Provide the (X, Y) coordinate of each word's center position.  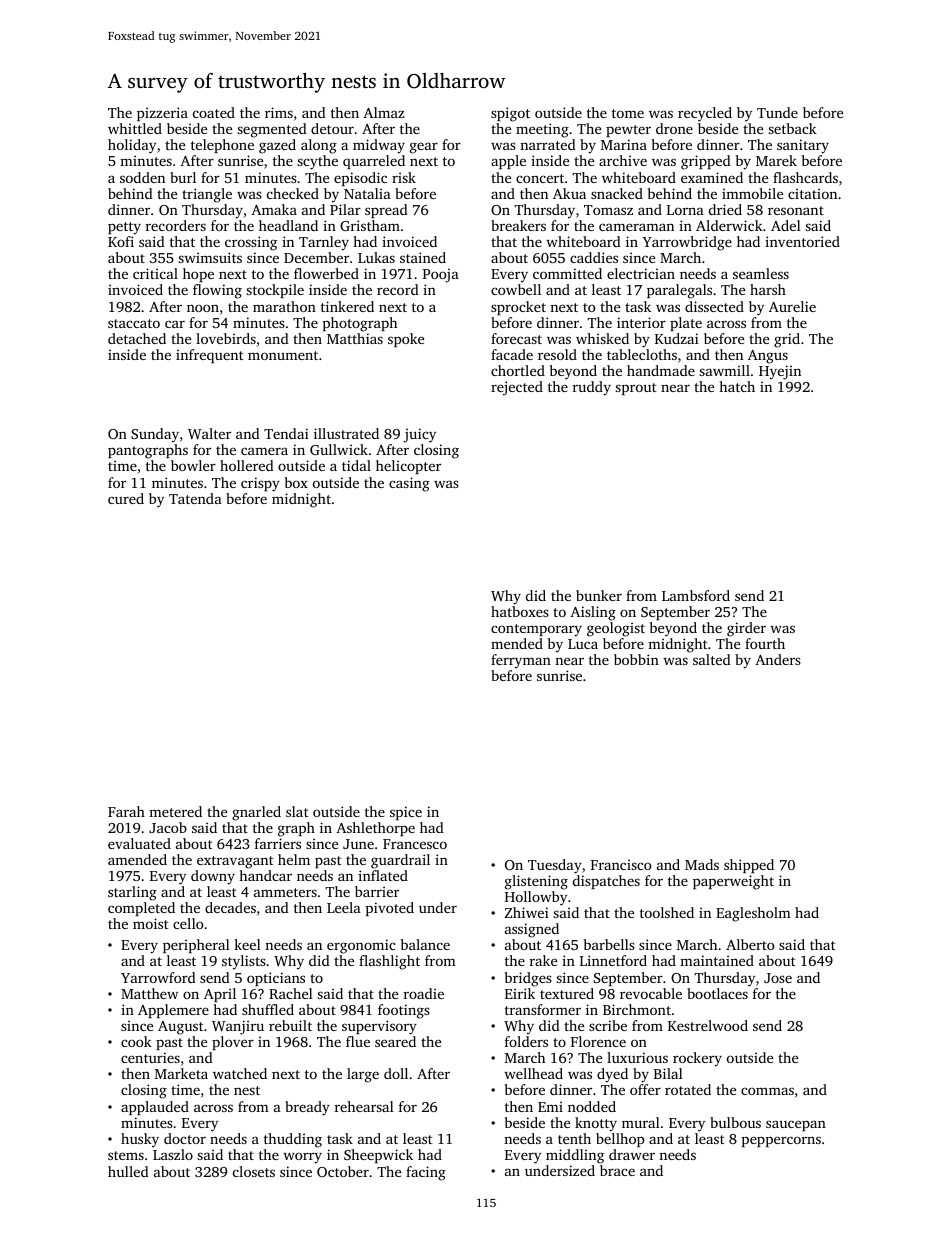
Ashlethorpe (375, 829)
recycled (705, 114)
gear (424, 148)
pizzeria (162, 114)
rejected (517, 388)
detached (137, 338)
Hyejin (780, 372)
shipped (749, 866)
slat (297, 811)
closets (254, 1171)
